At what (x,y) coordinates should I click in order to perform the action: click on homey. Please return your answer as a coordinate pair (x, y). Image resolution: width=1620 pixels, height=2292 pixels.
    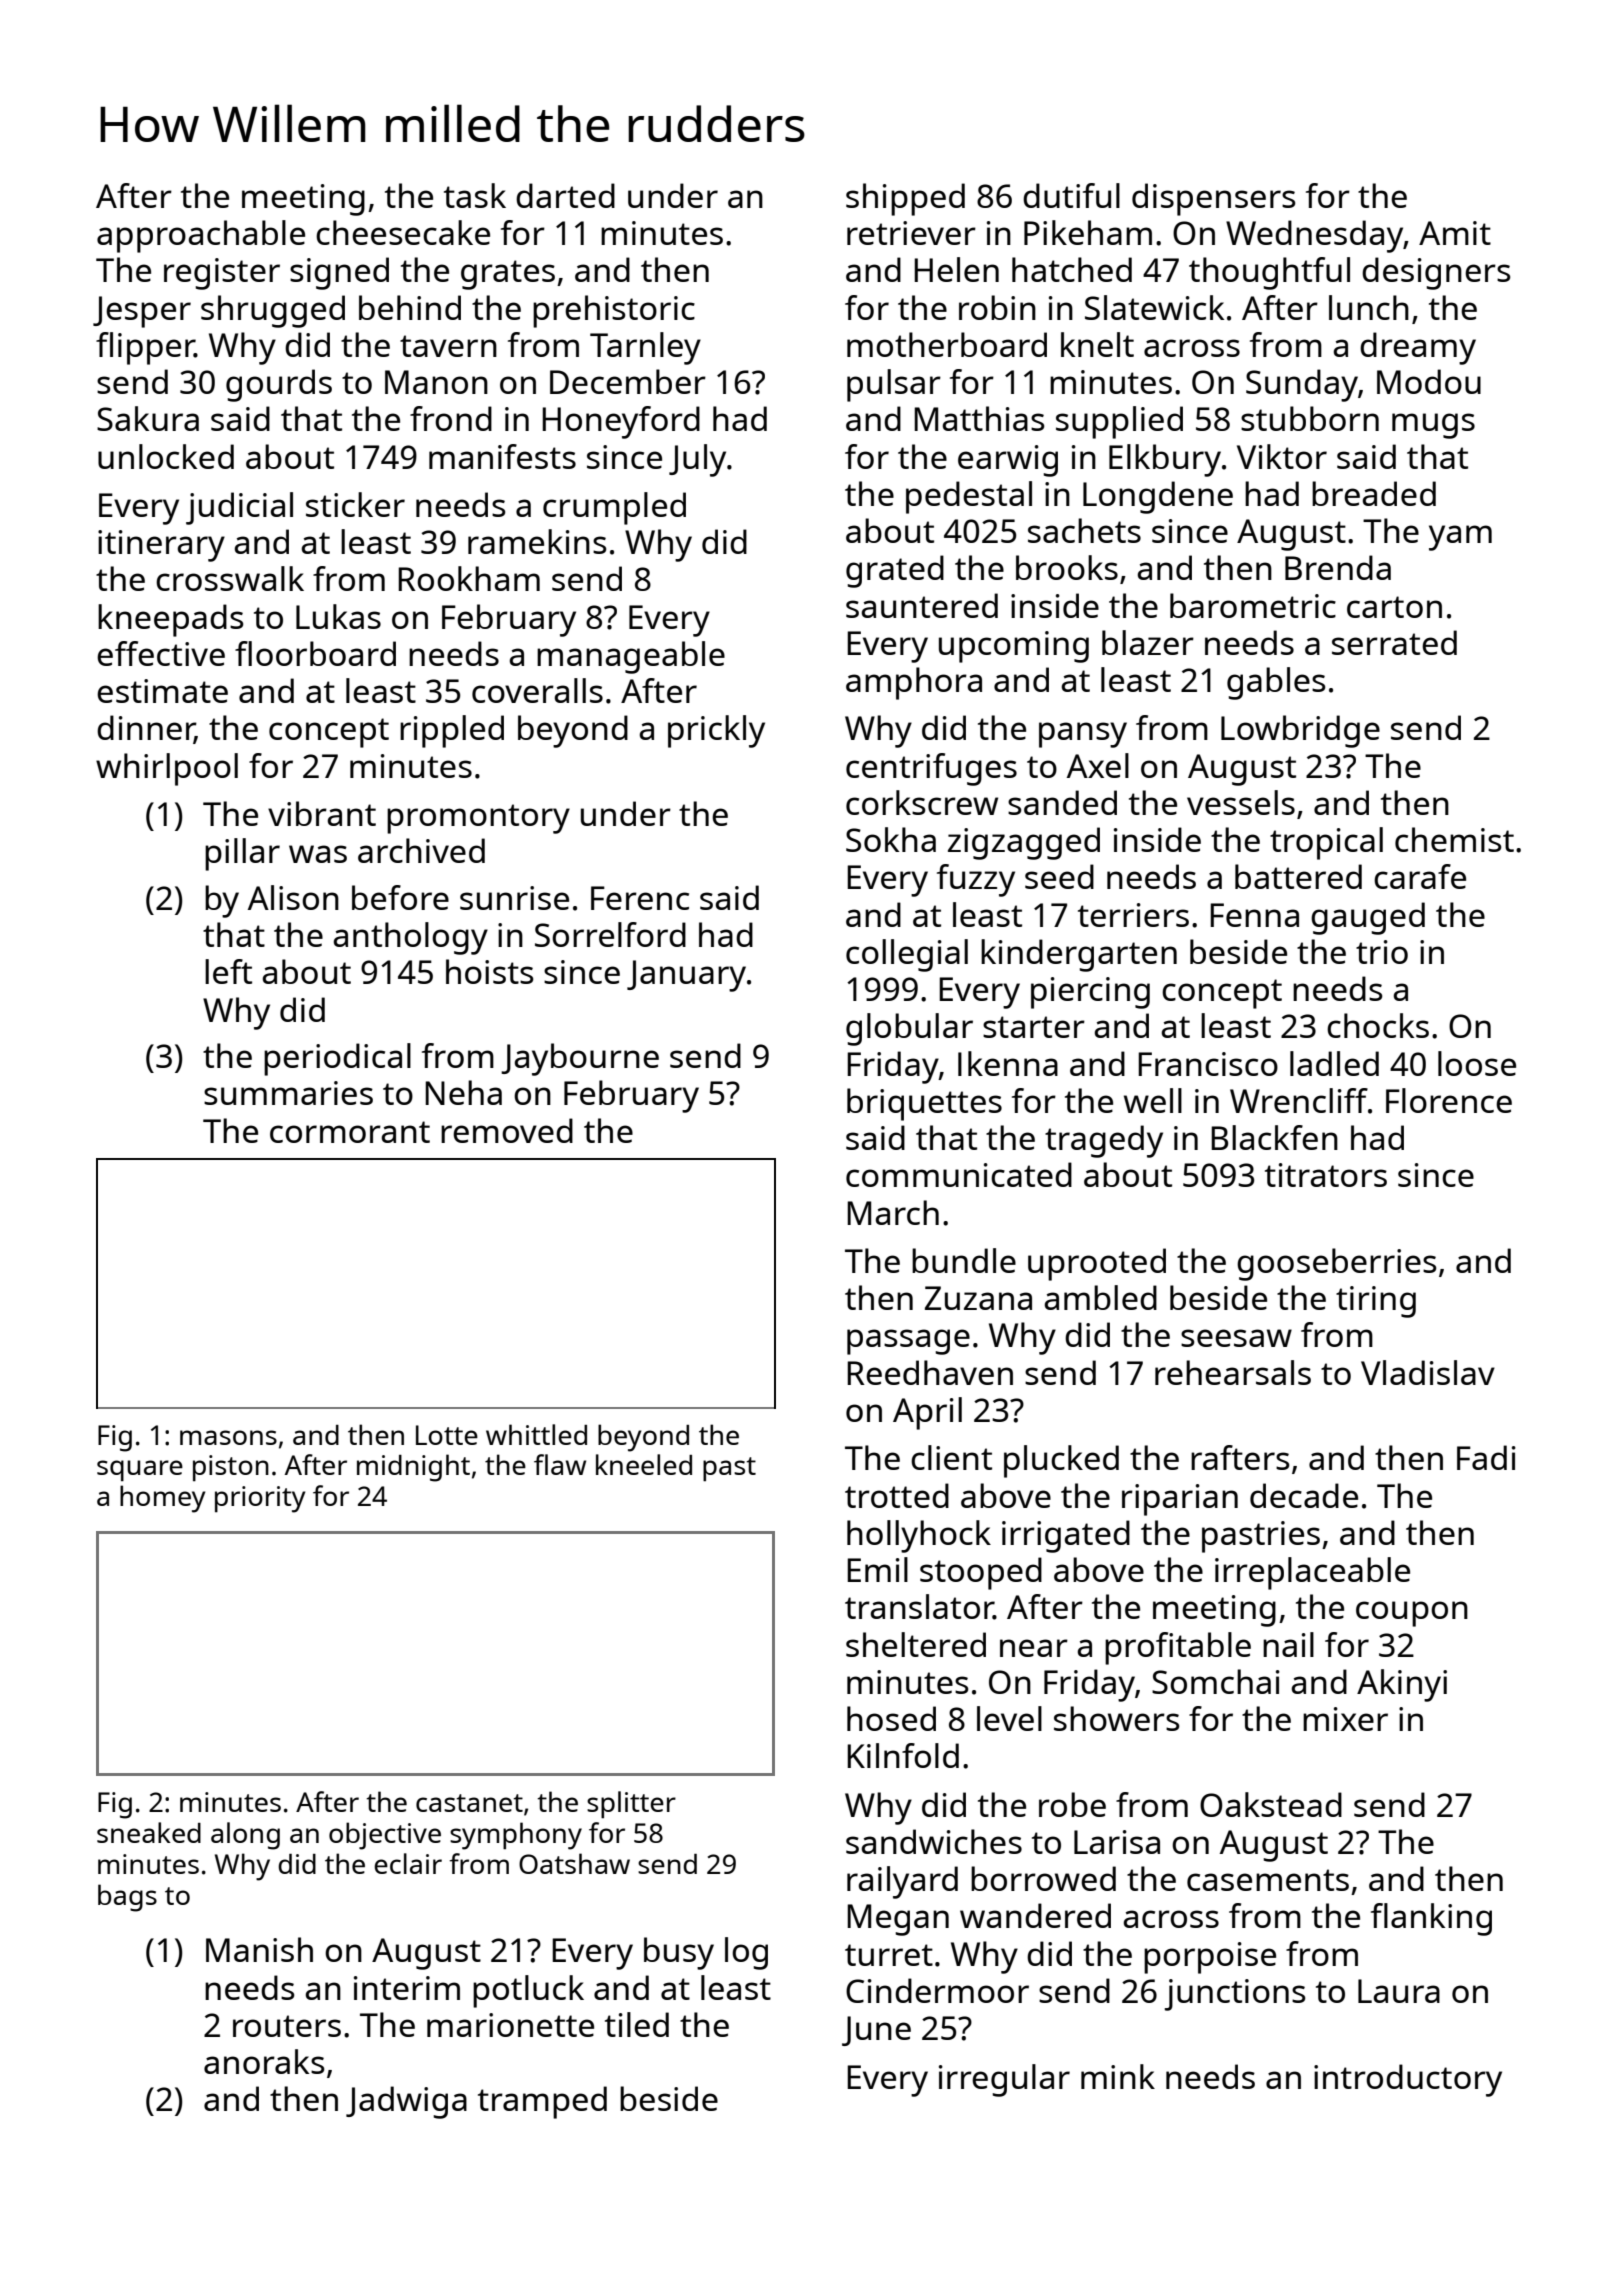
    Looking at the image, I should click on (162, 1499).
